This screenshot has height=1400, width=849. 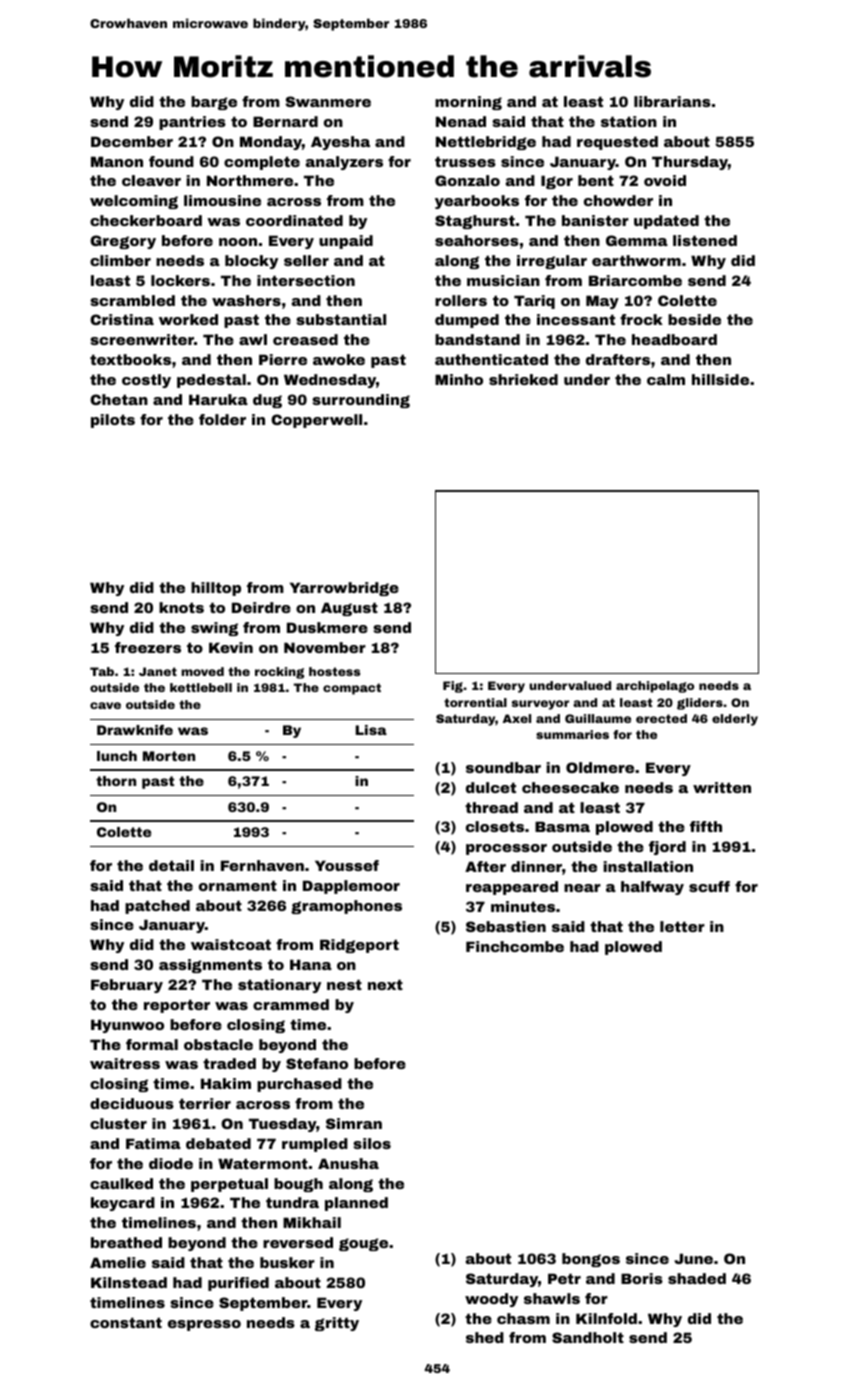 I want to click on pilots, so click(x=113, y=421).
